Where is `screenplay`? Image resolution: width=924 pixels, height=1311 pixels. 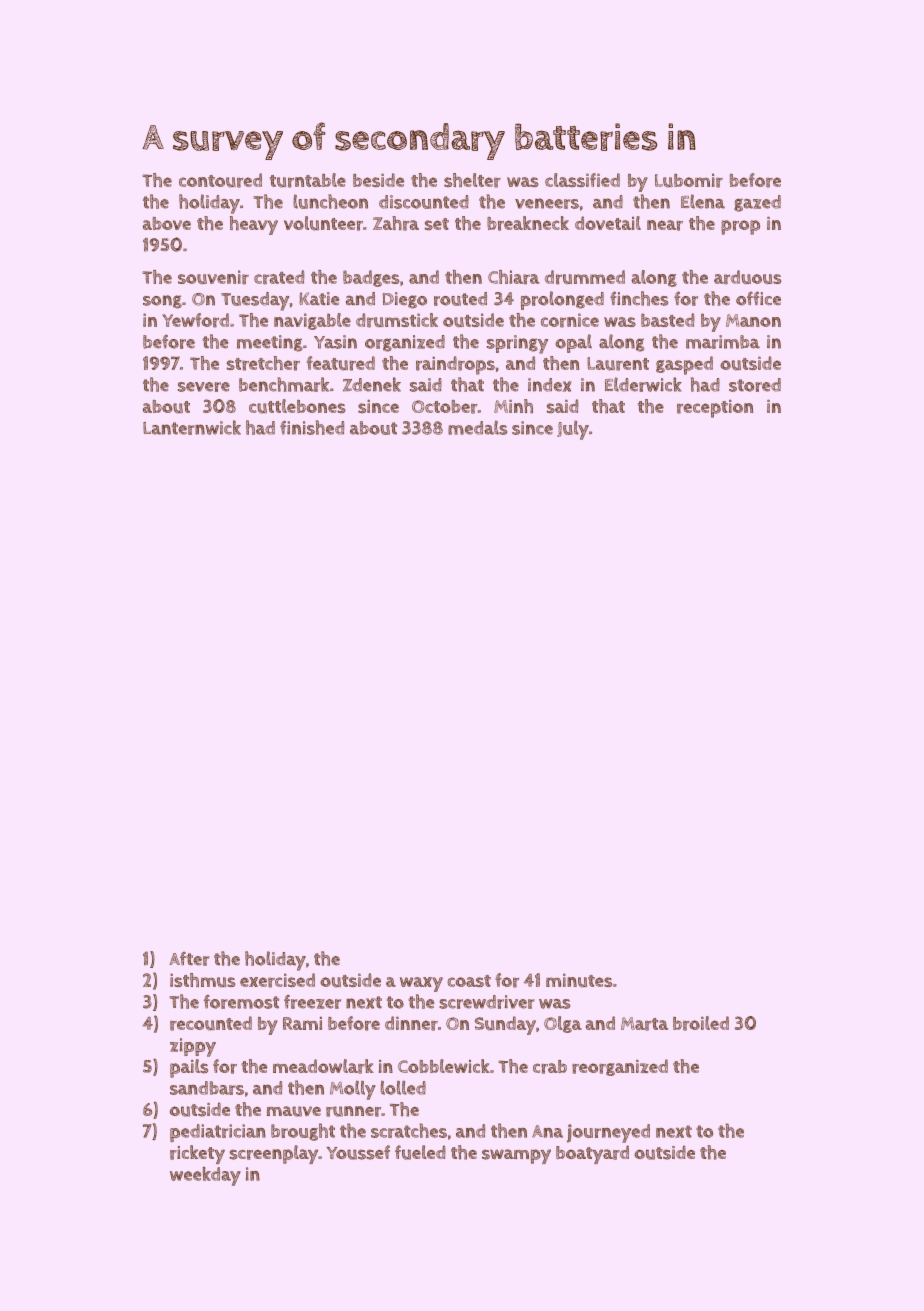 screenplay is located at coordinates (274, 1154).
